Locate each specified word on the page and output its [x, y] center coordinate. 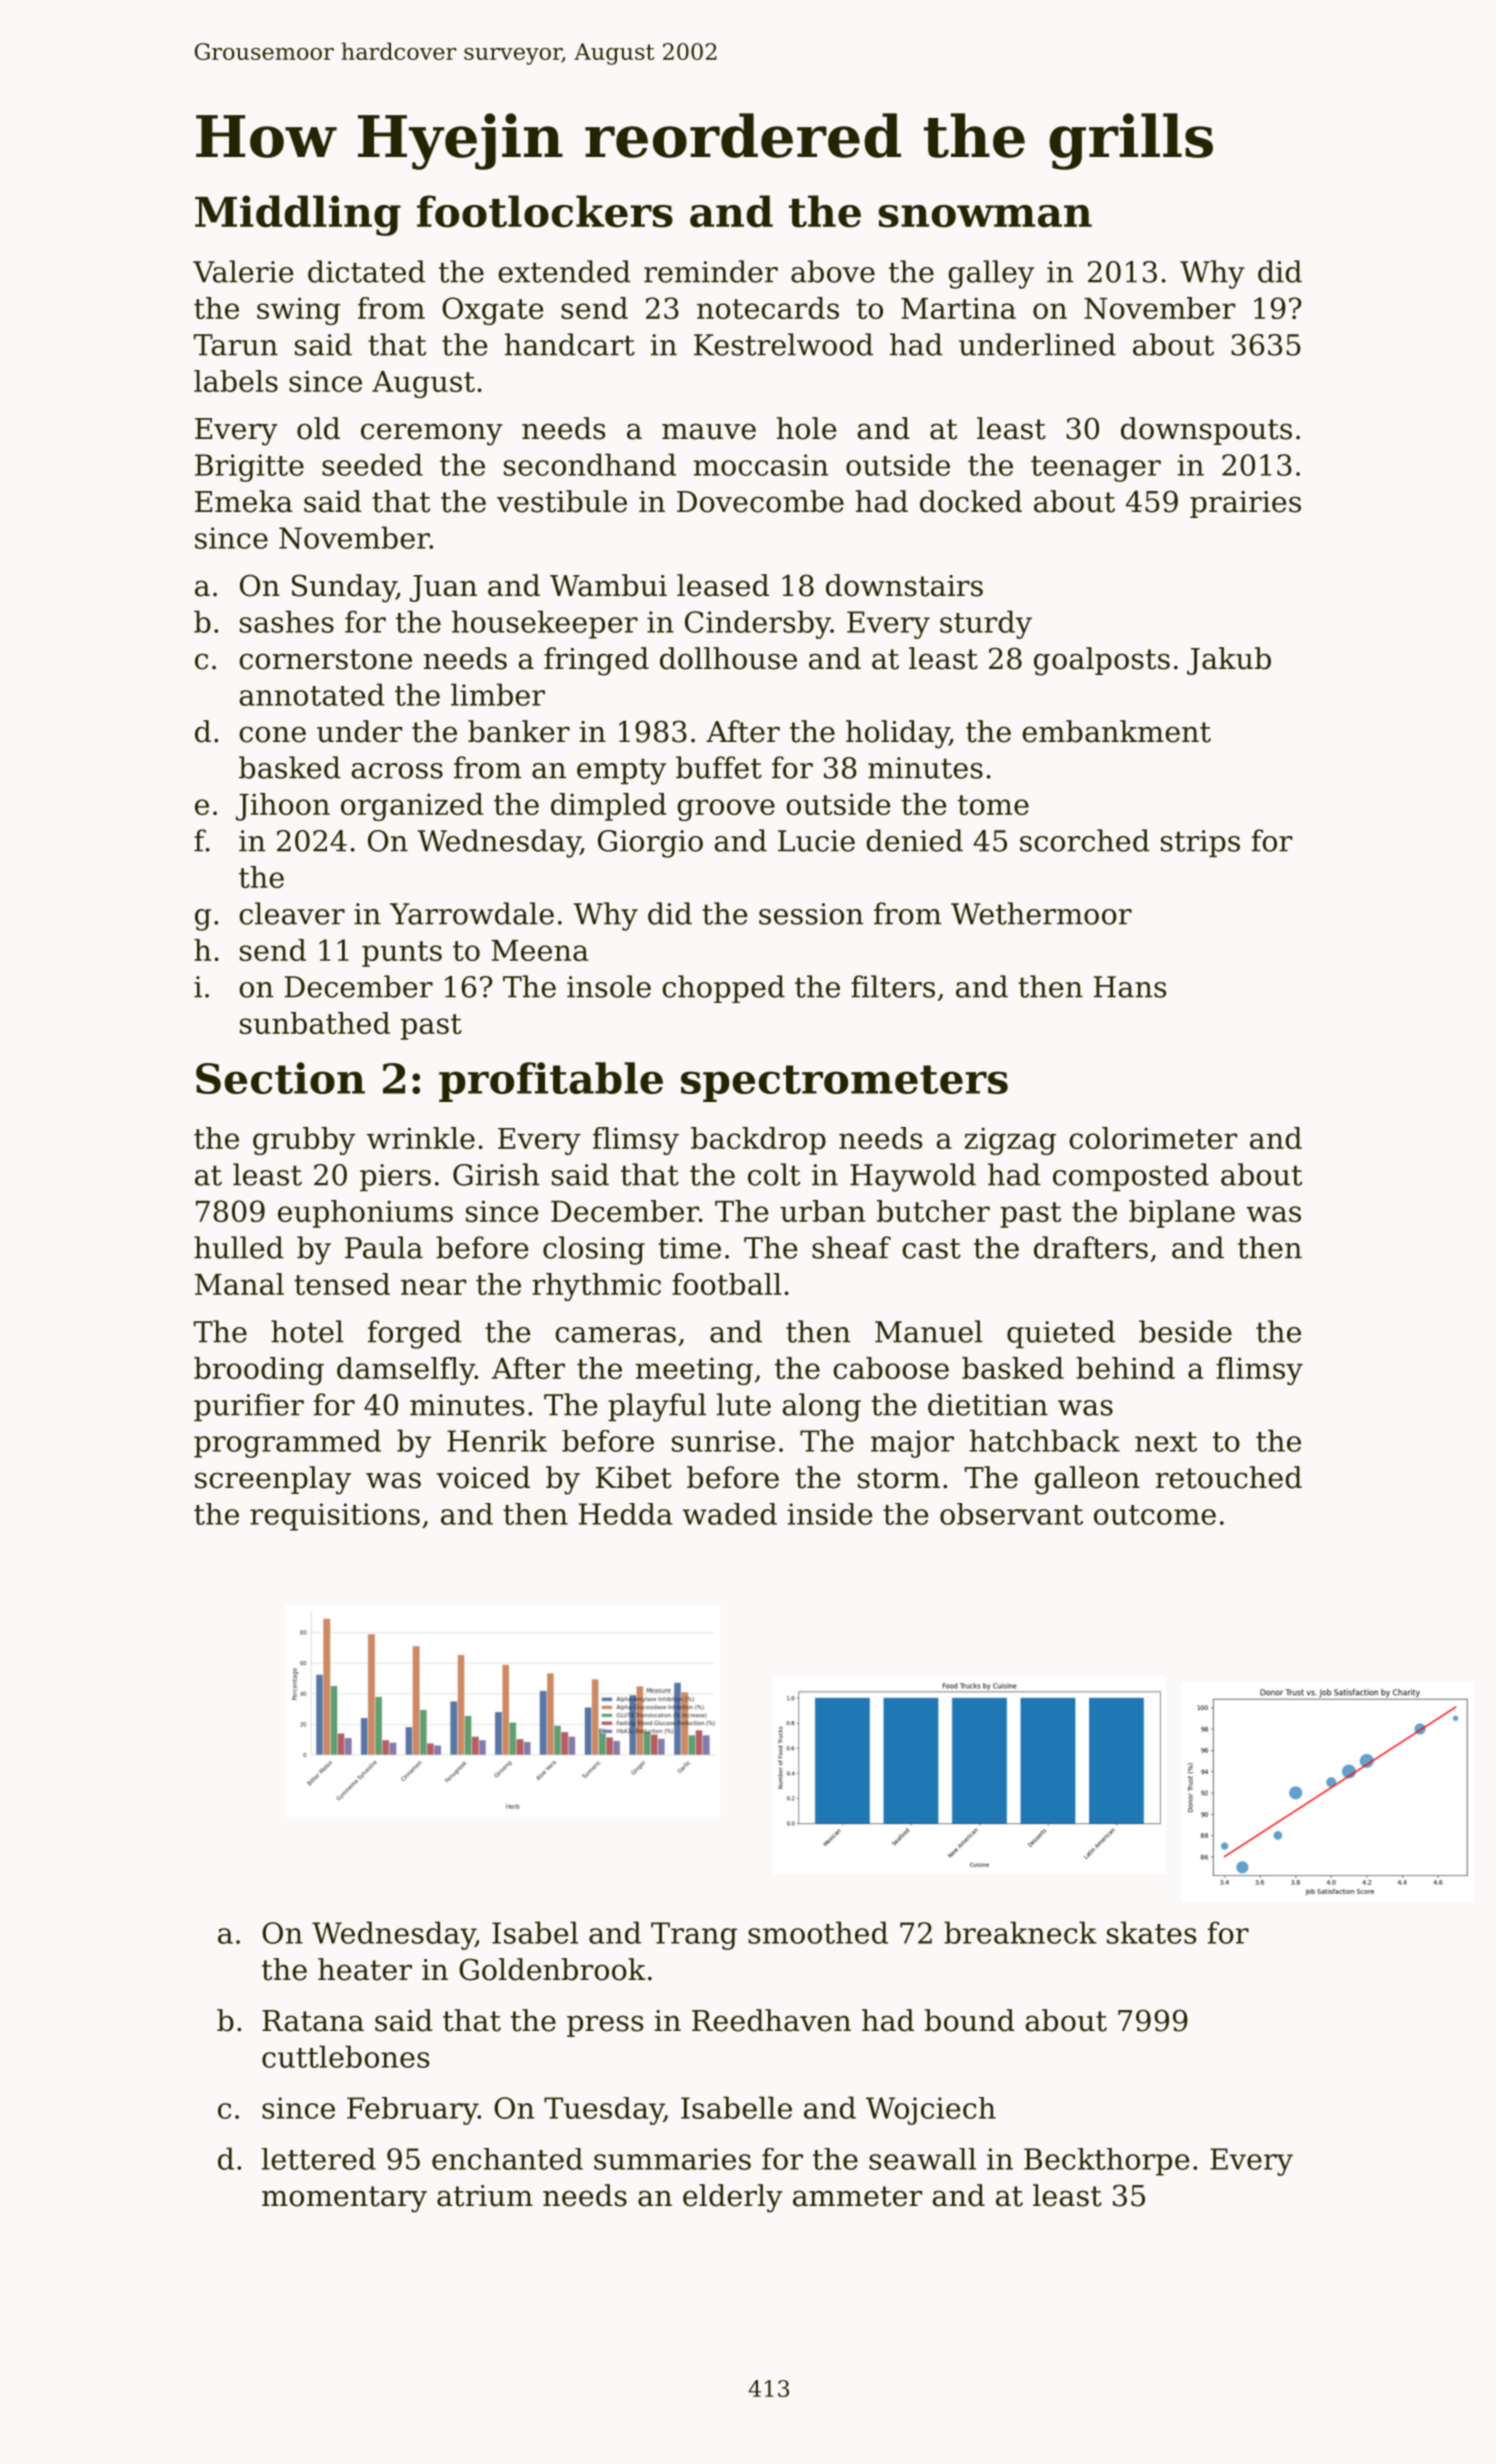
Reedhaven [771, 2020]
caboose [891, 1368]
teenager [1096, 469]
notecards [768, 308]
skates [1151, 1932]
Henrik [497, 1440]
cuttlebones [345, 2056]
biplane [1182, 1214]
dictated [366, 271]
